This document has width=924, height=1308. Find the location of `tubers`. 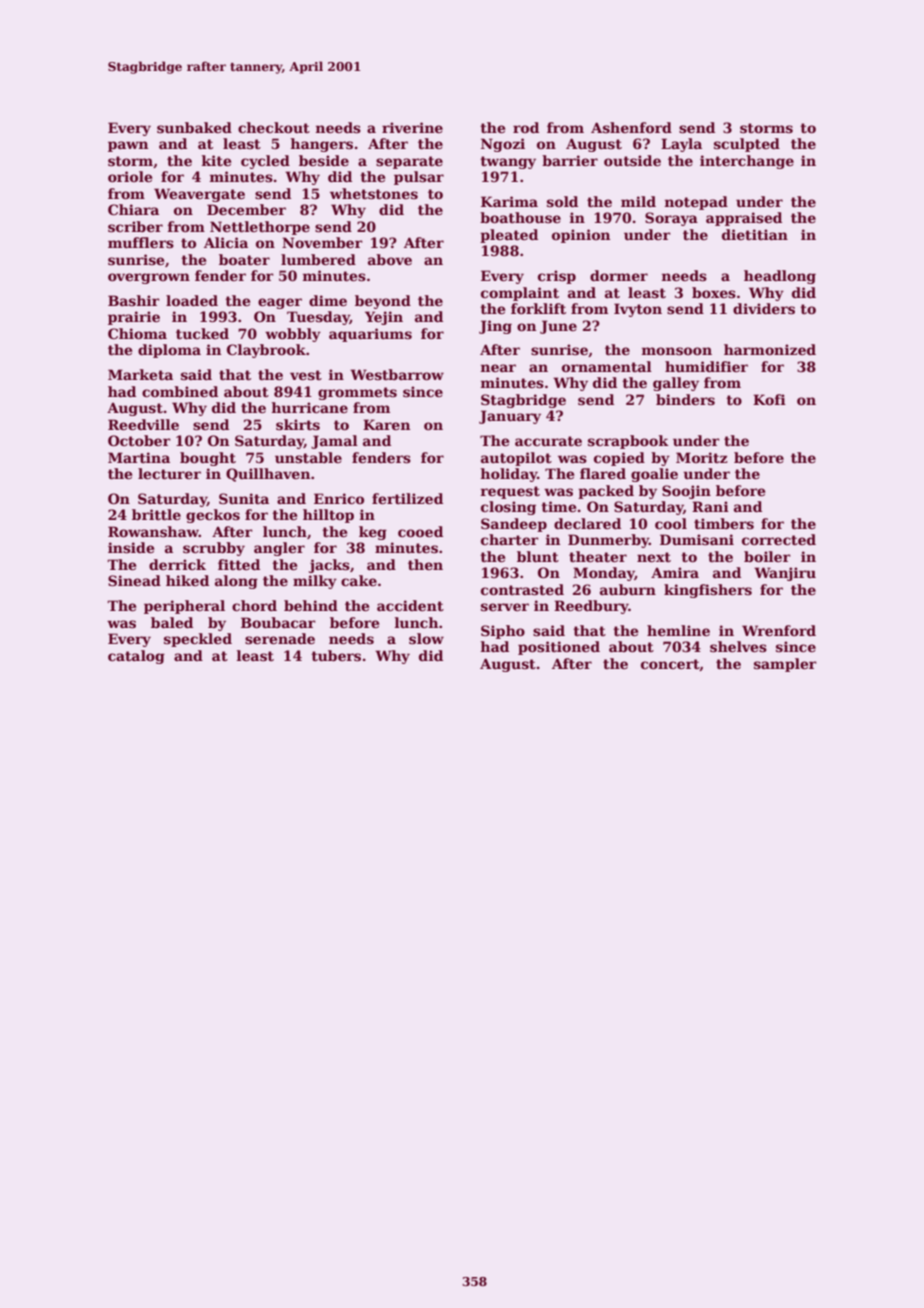

tubers is located at coordinates (336, 655).
